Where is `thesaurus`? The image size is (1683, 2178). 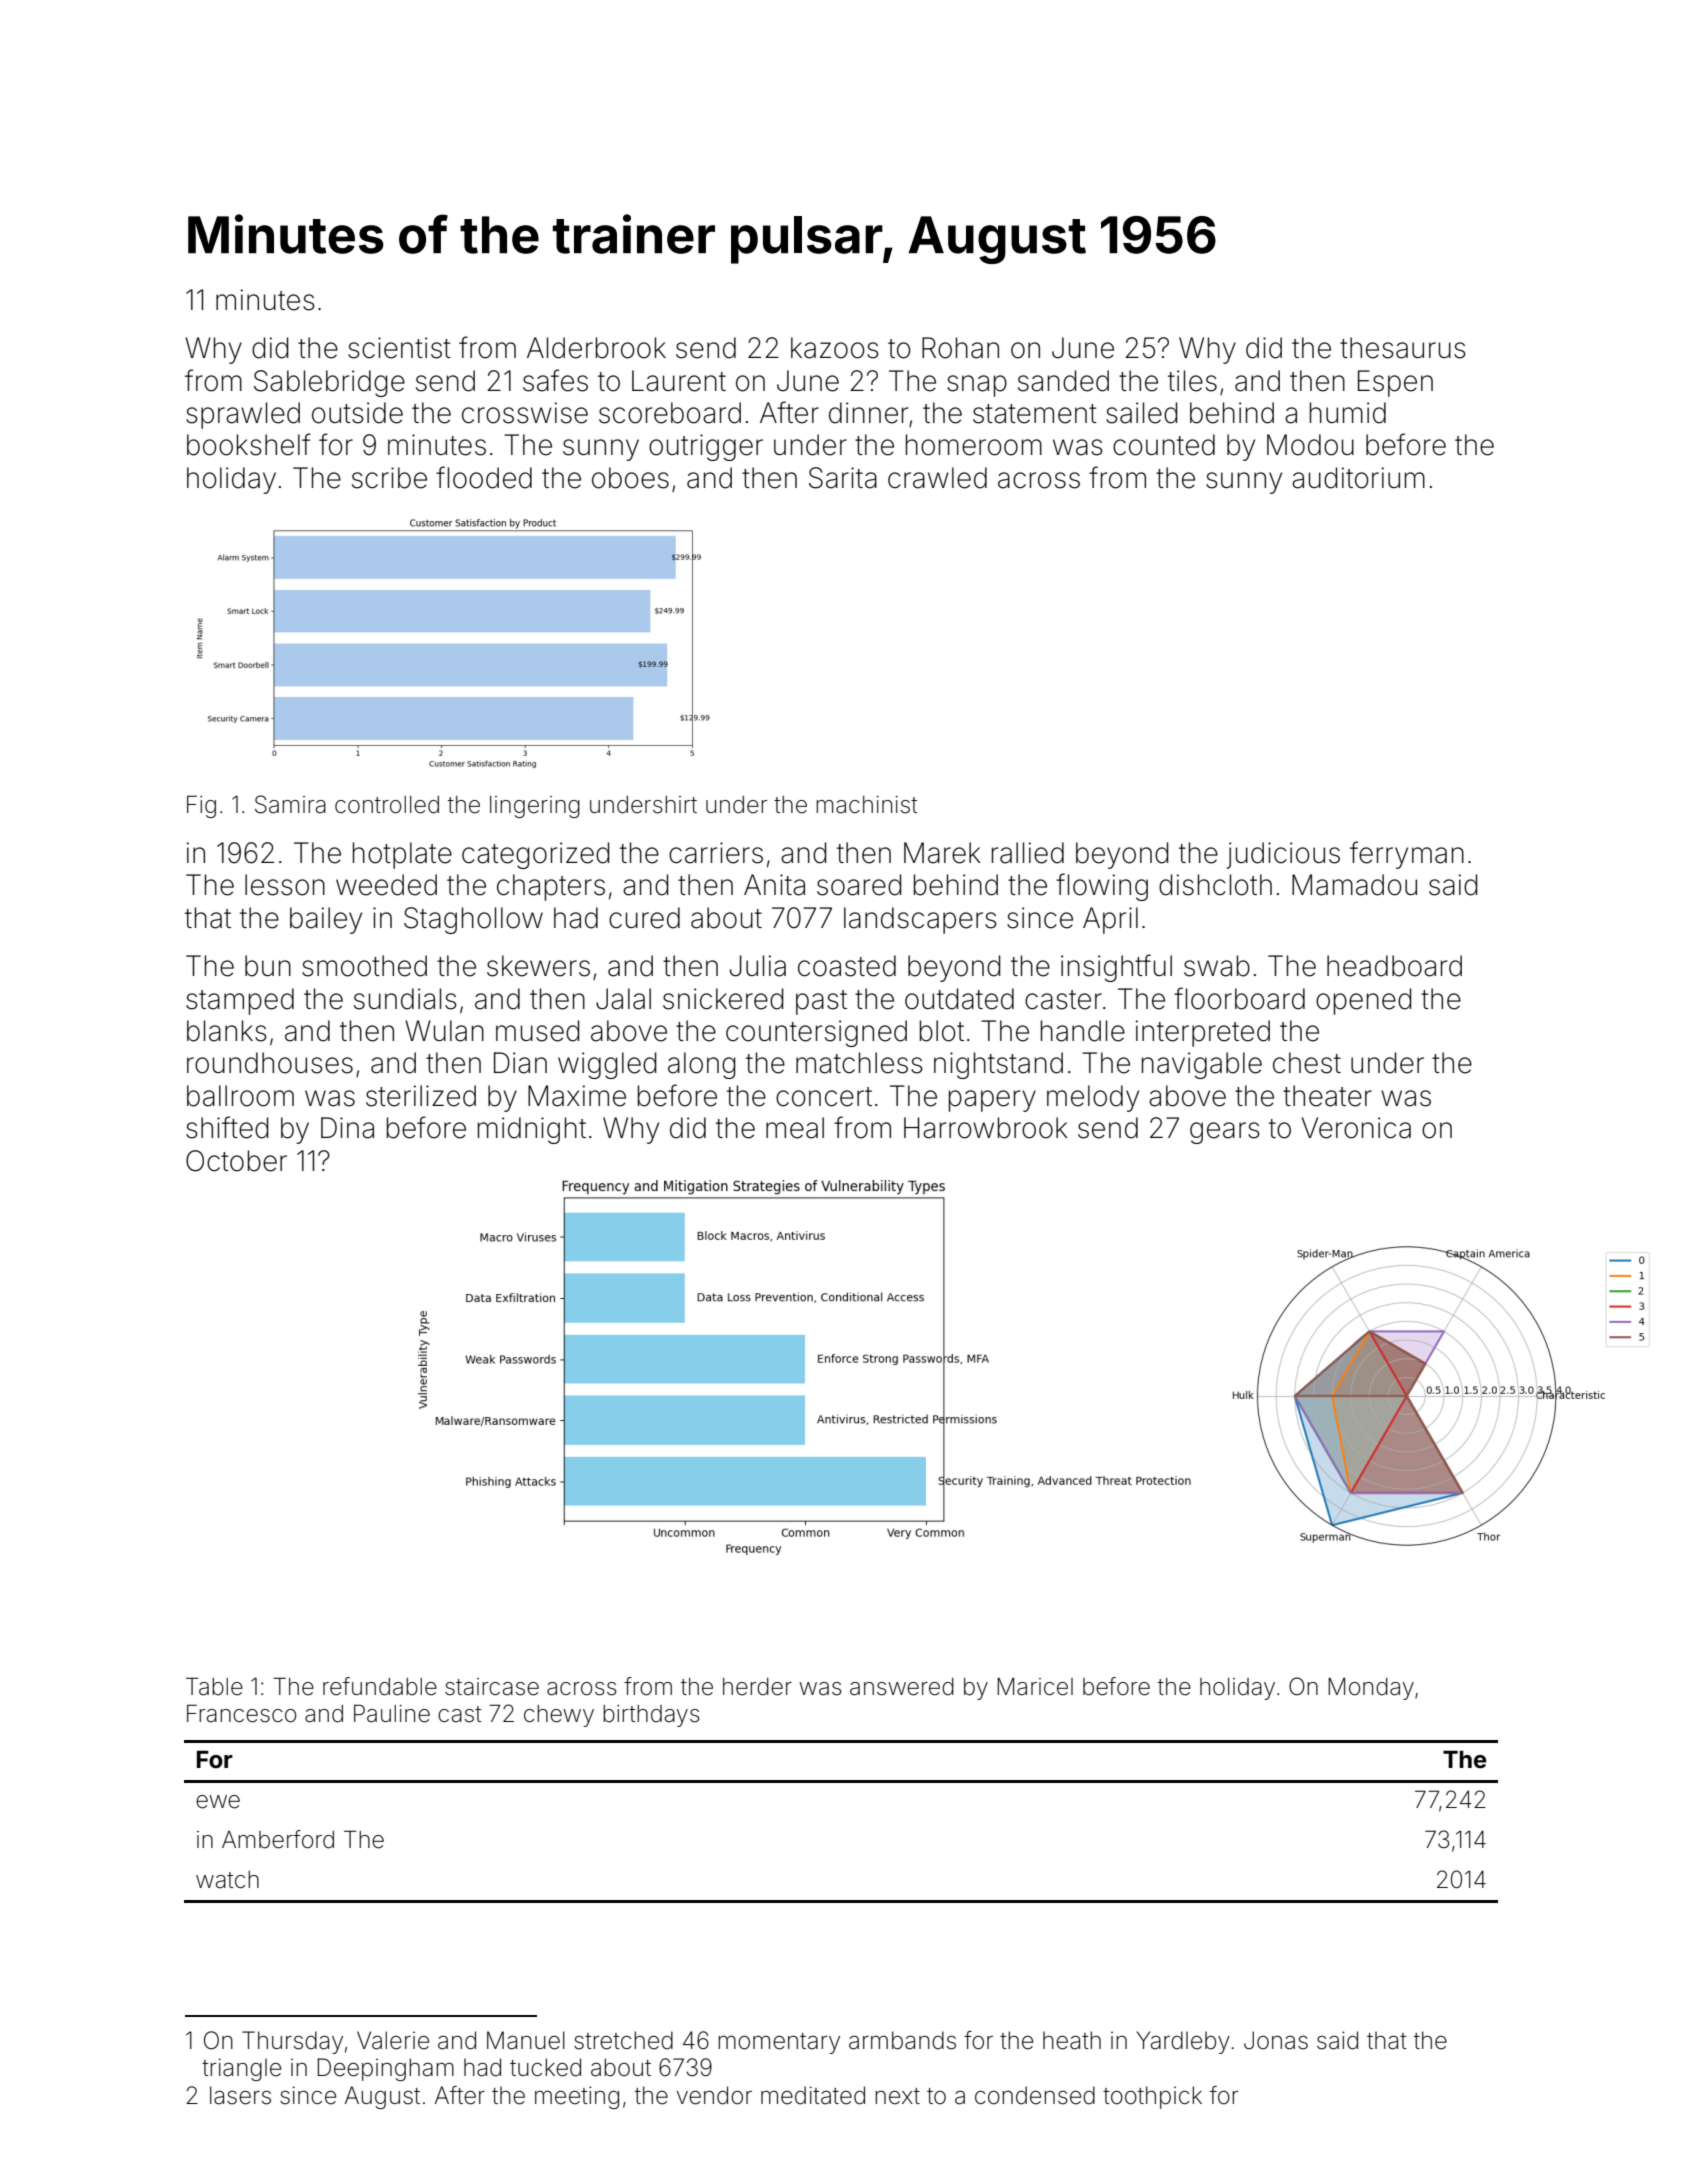 thesaurus is located at coordinates (1403, 348).
